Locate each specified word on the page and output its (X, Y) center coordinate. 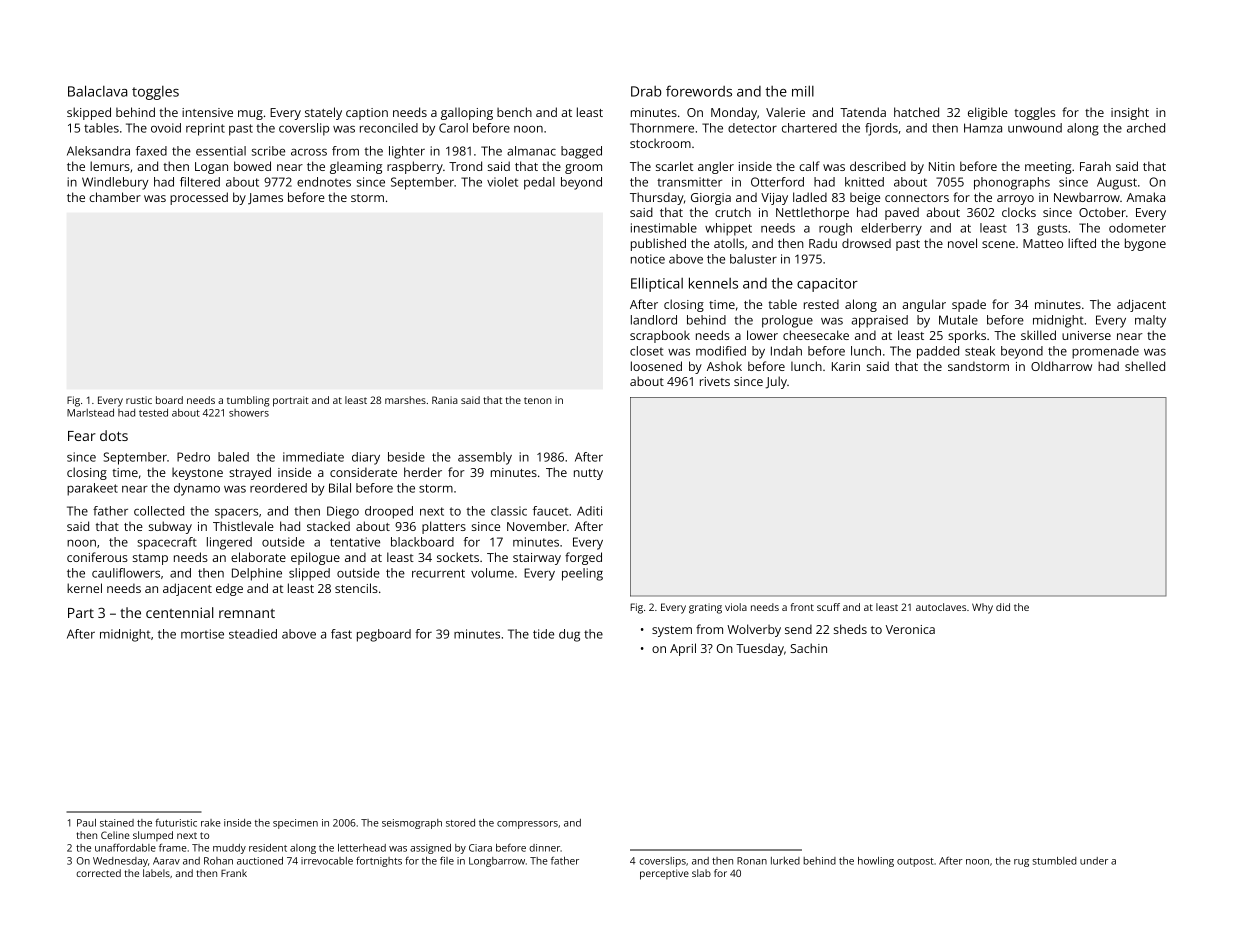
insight (1130, 113)
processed (199, 198)
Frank (234, 873)
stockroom (660, 143)
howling (876, 862)
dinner (544, 848)
